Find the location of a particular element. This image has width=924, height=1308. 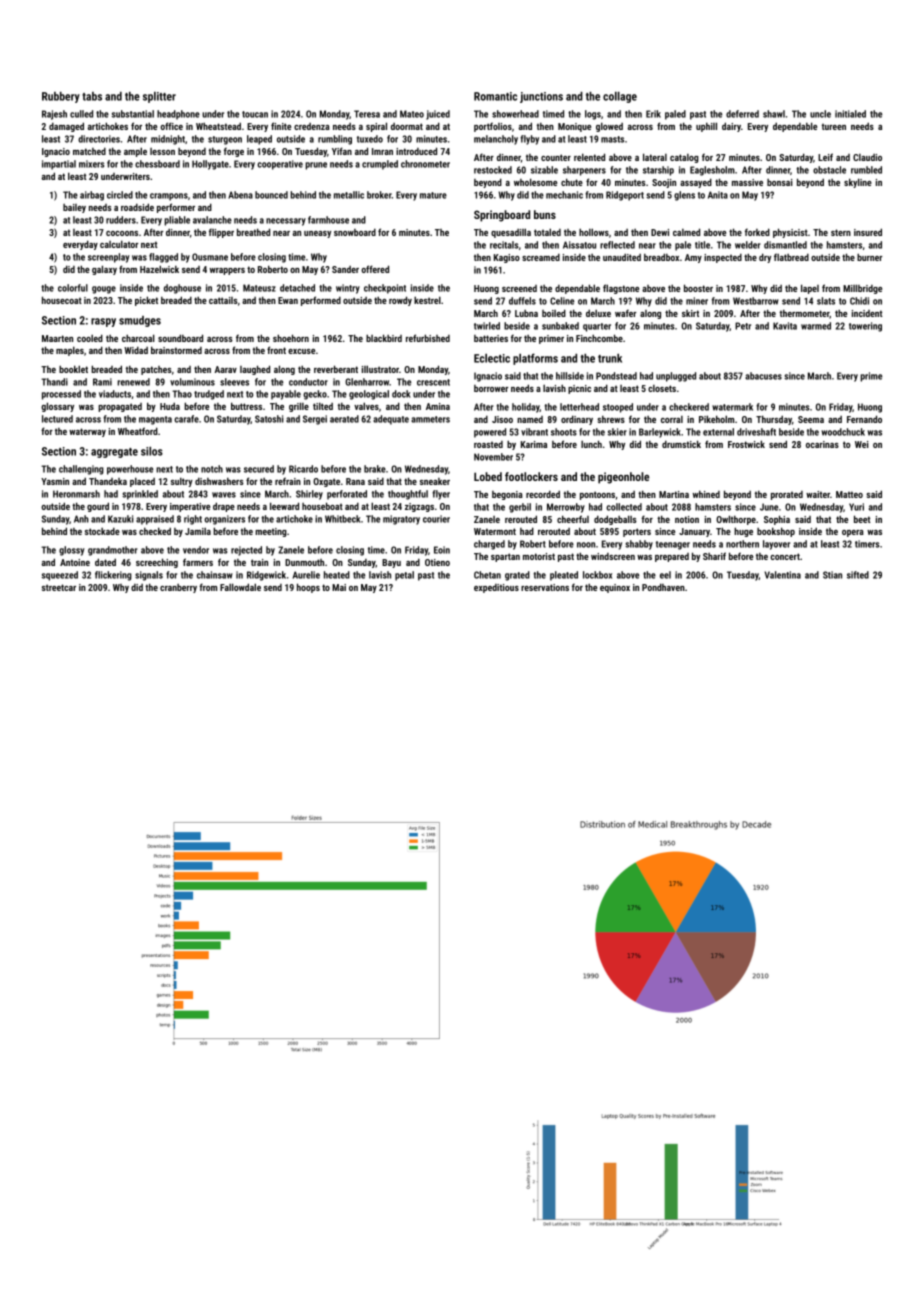

recitals is located at coordinates (504, 245).
